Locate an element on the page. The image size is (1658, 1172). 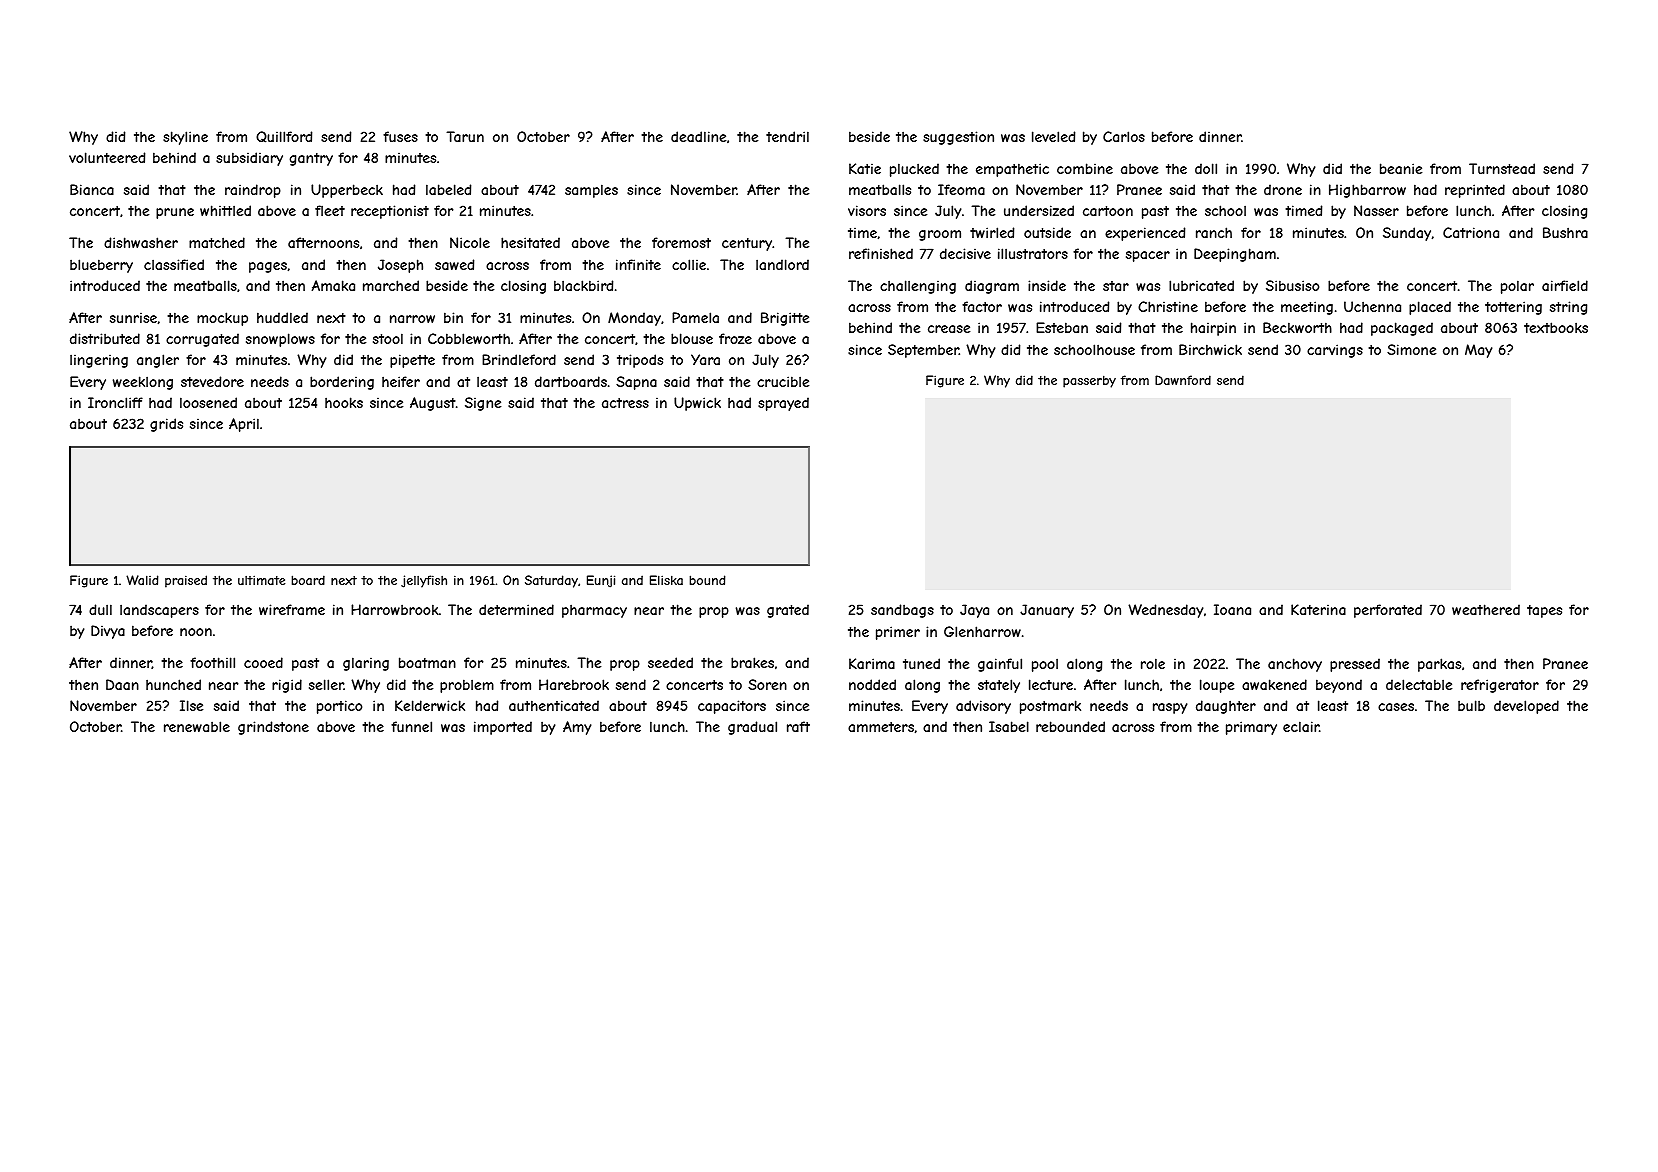
dishwasher is located at coordinates (141, 242).
